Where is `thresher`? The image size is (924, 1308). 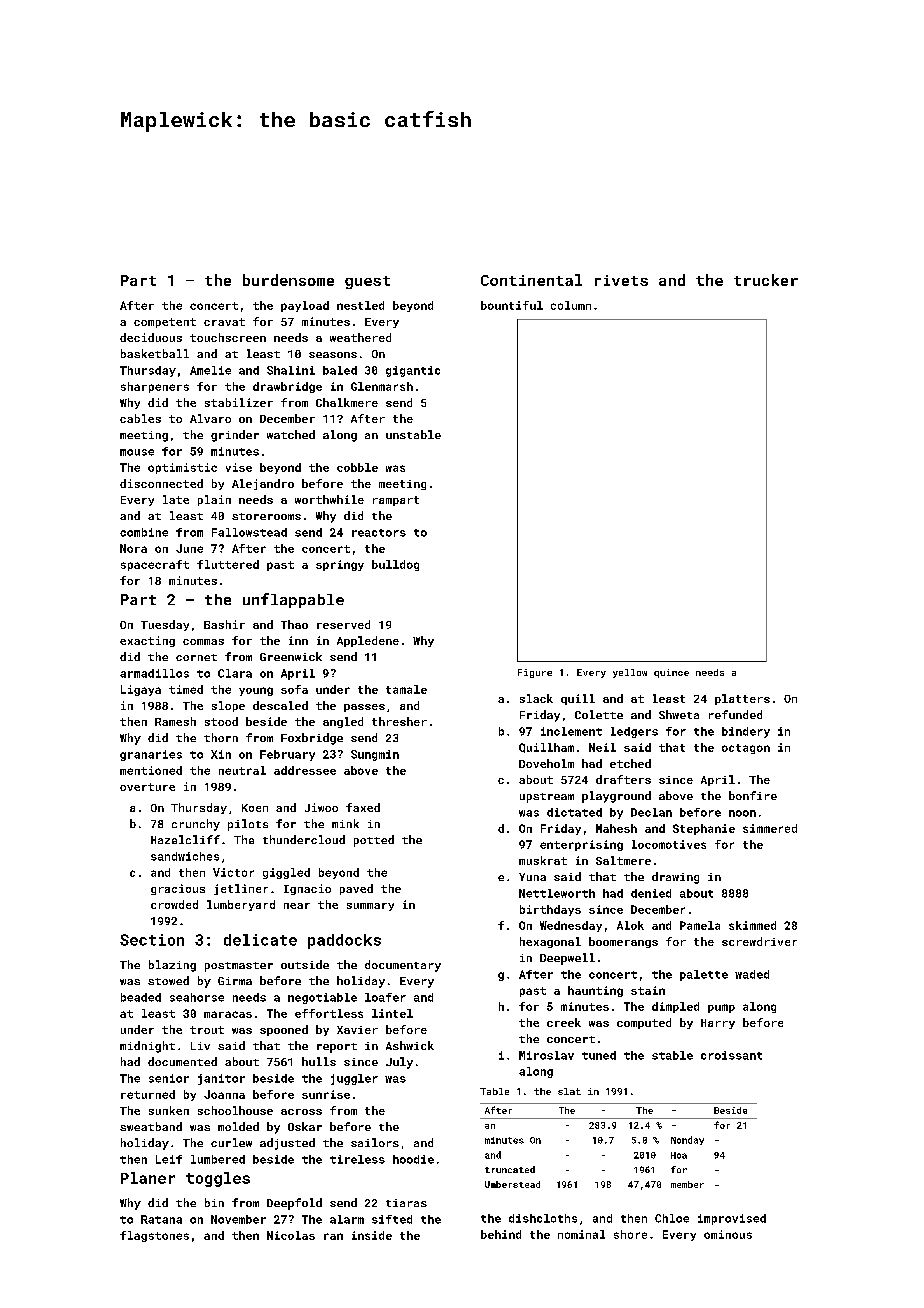
thresher is located at coordinates (399, 721).
